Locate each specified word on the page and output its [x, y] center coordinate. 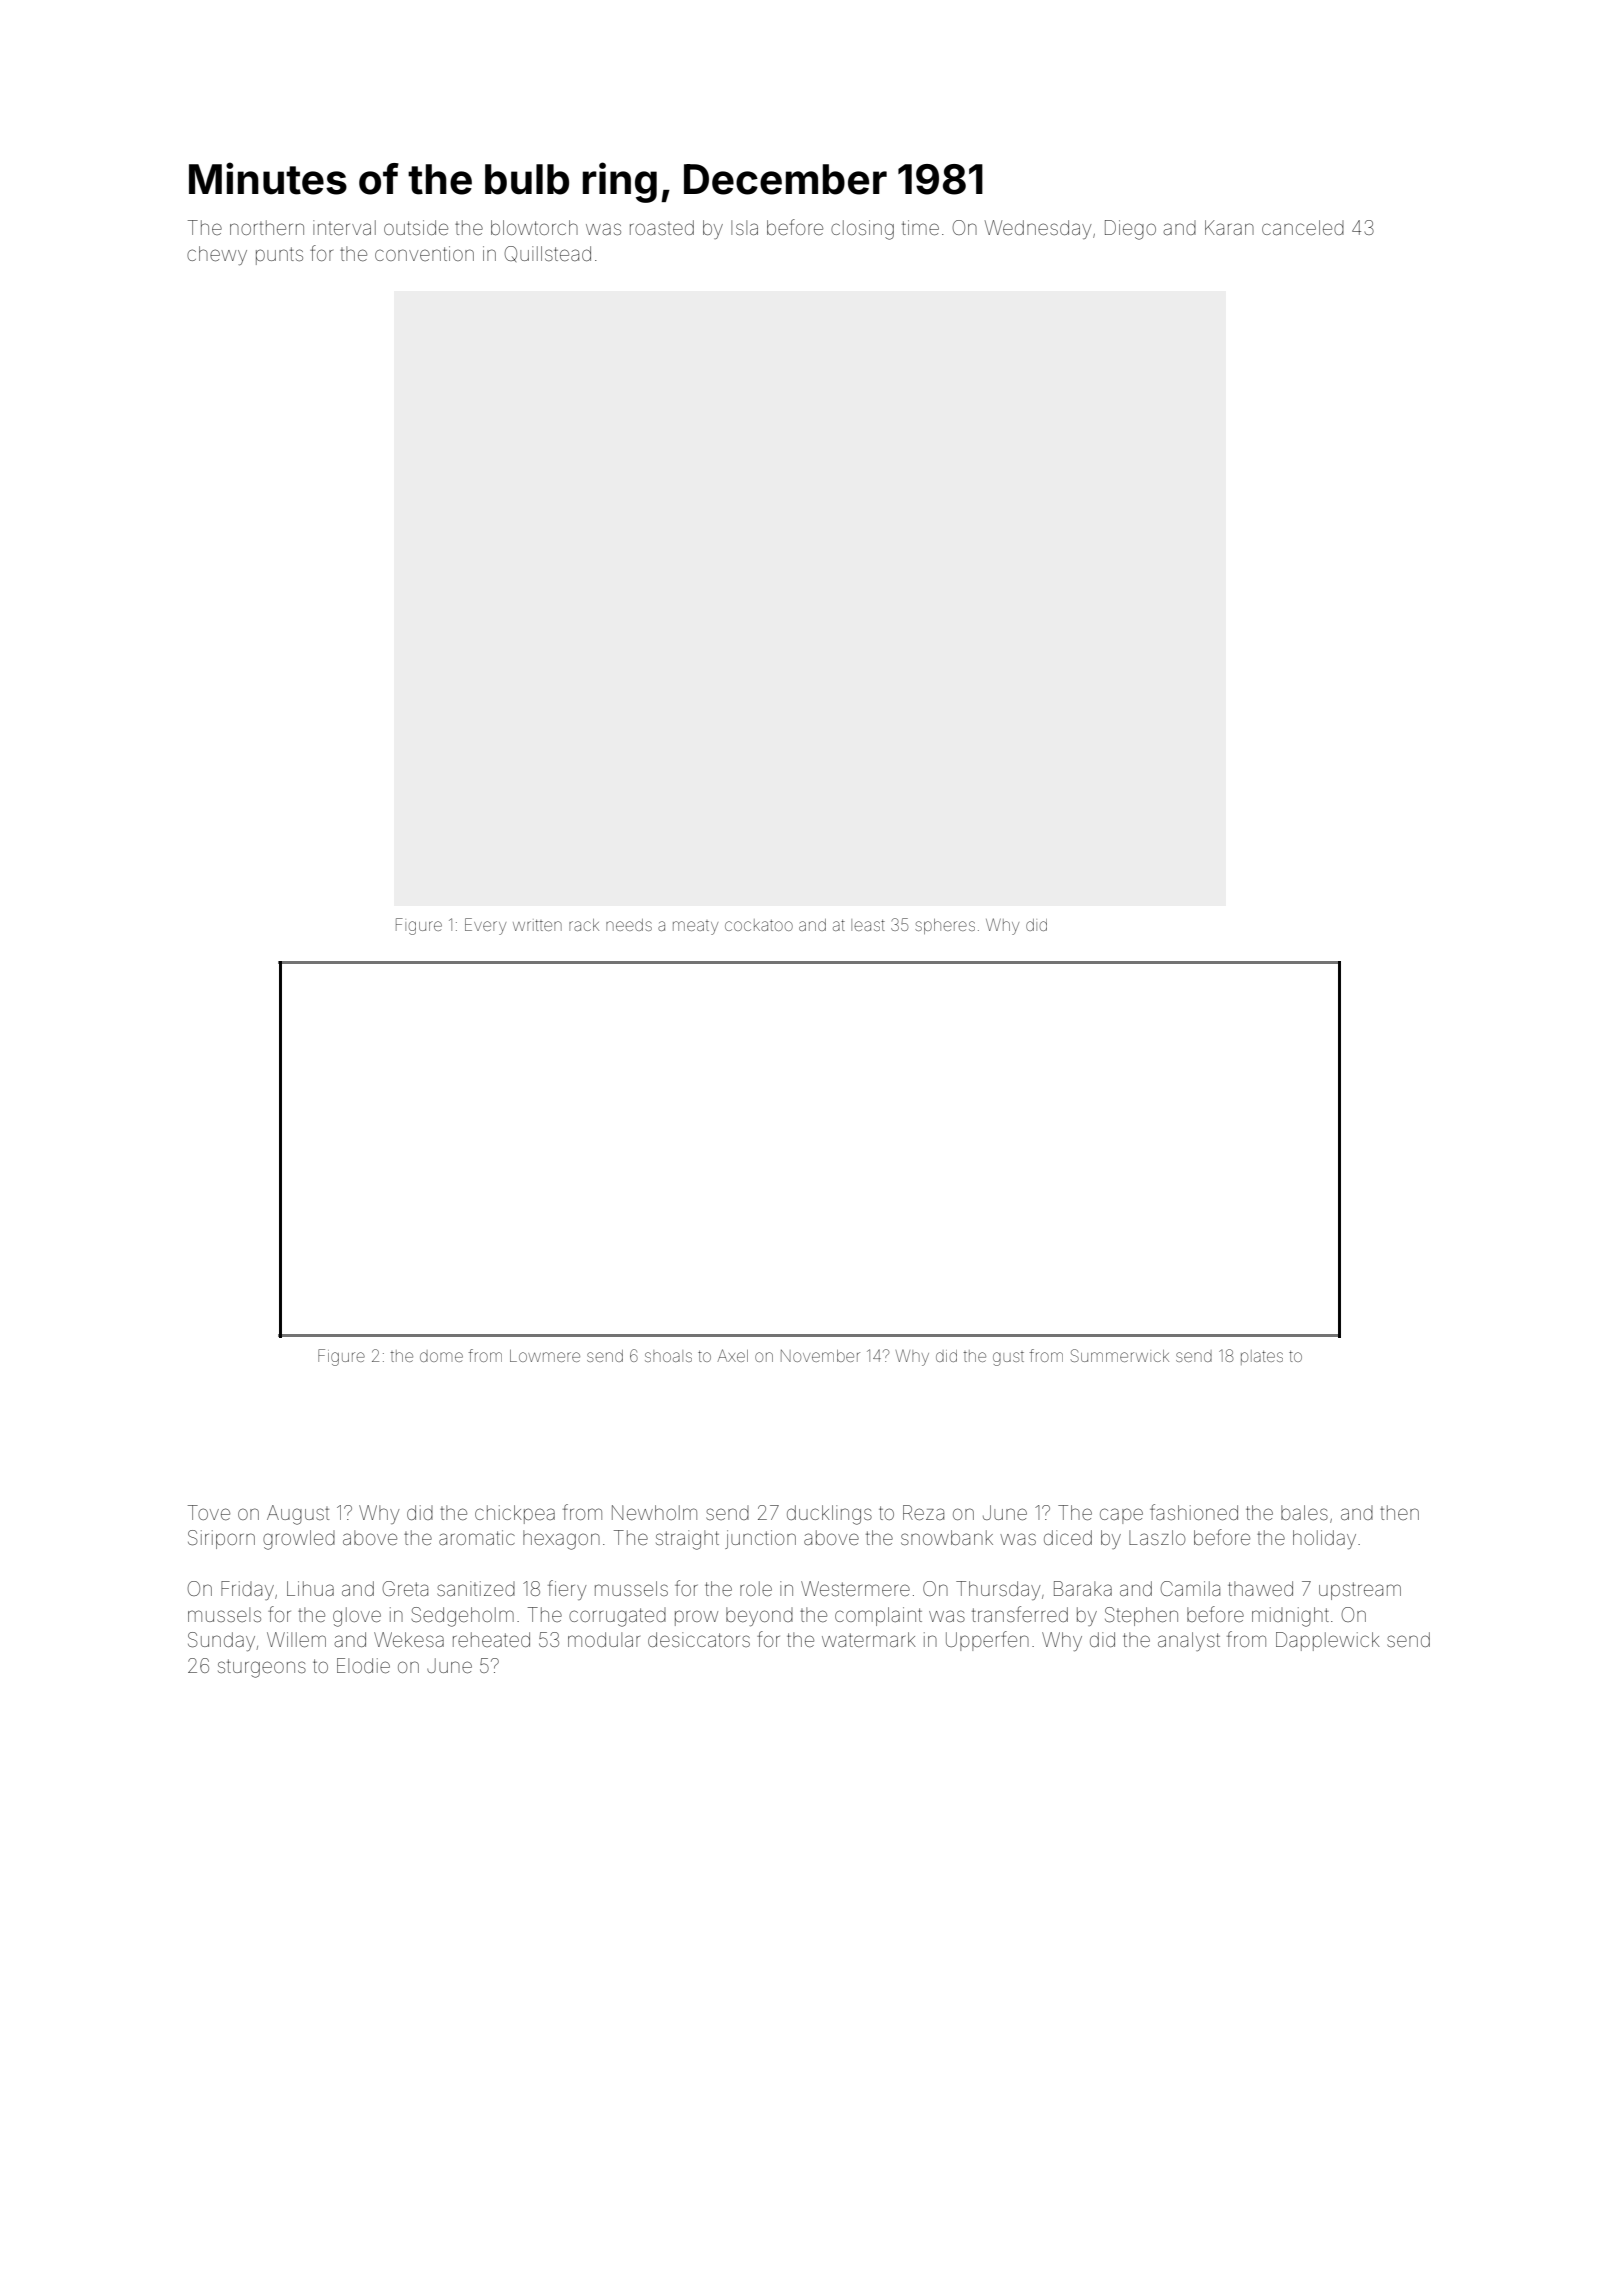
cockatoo [759, 925]
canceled [1303, 227]
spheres [945, 926]
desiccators [699, 1639]
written [537, 925]
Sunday [221, 1641]
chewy [217, 255]
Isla [744, 227]
